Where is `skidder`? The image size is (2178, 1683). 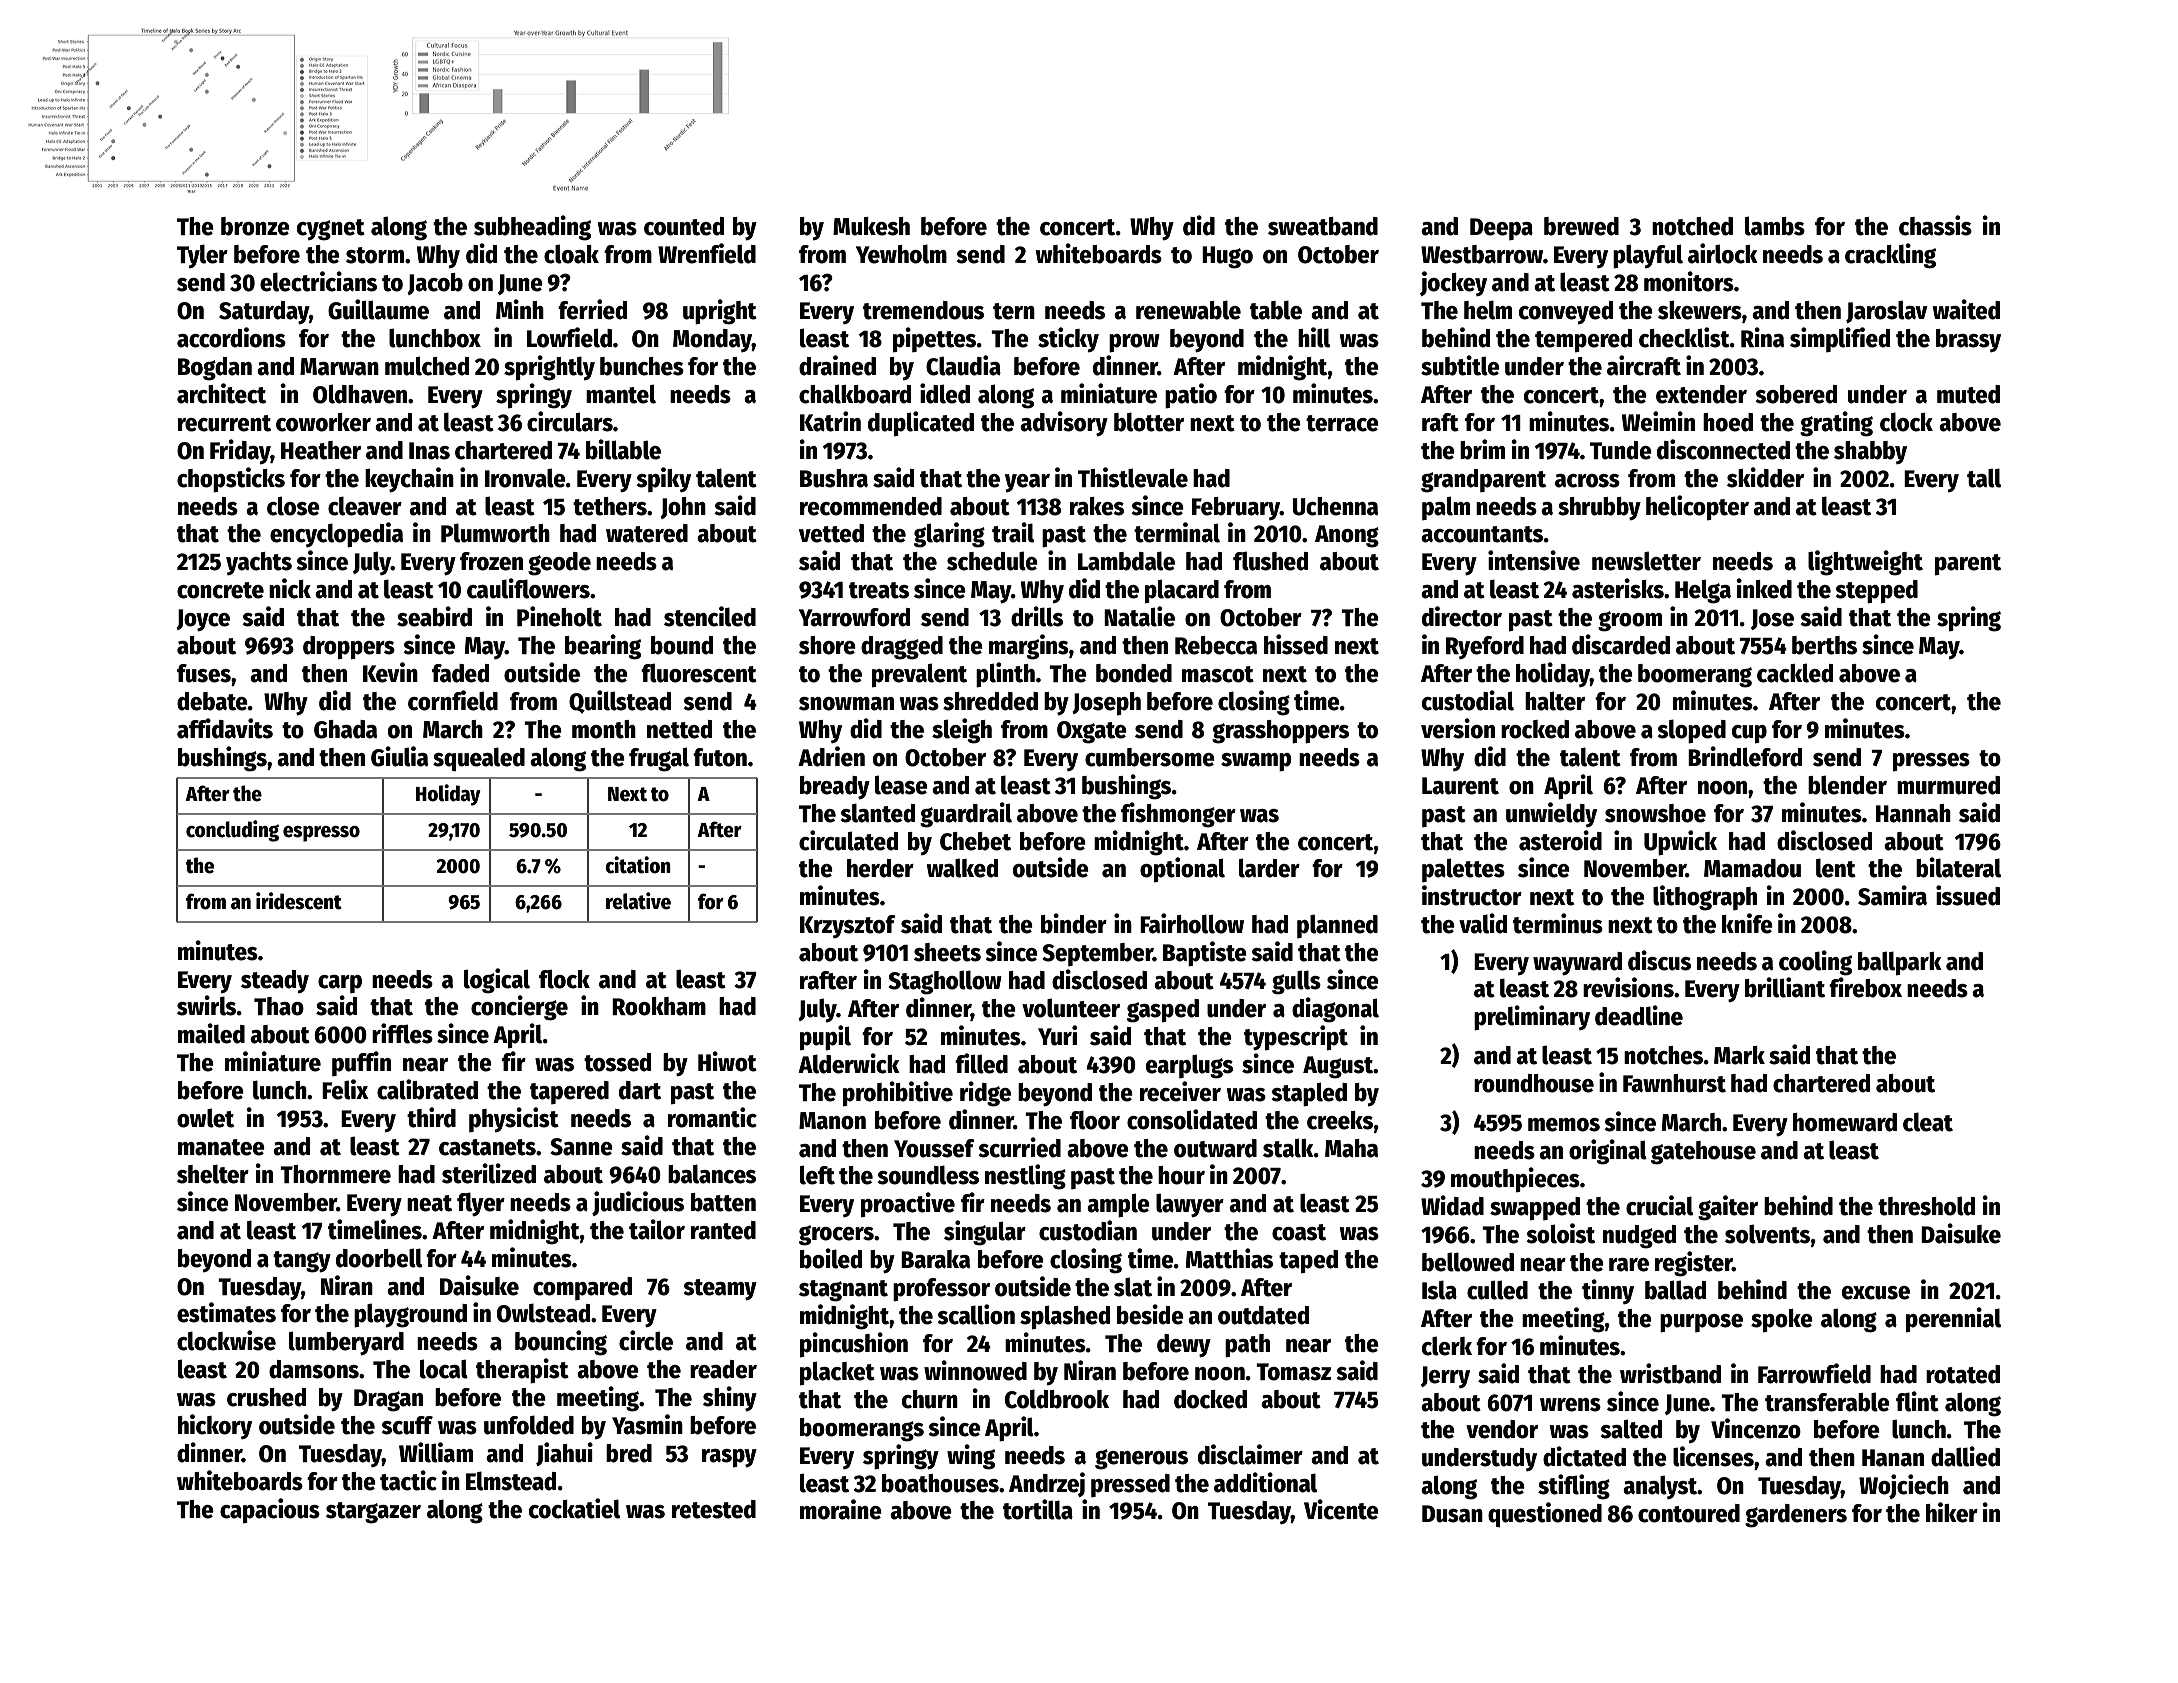
skidder is located at coordinates (1765, 477).
